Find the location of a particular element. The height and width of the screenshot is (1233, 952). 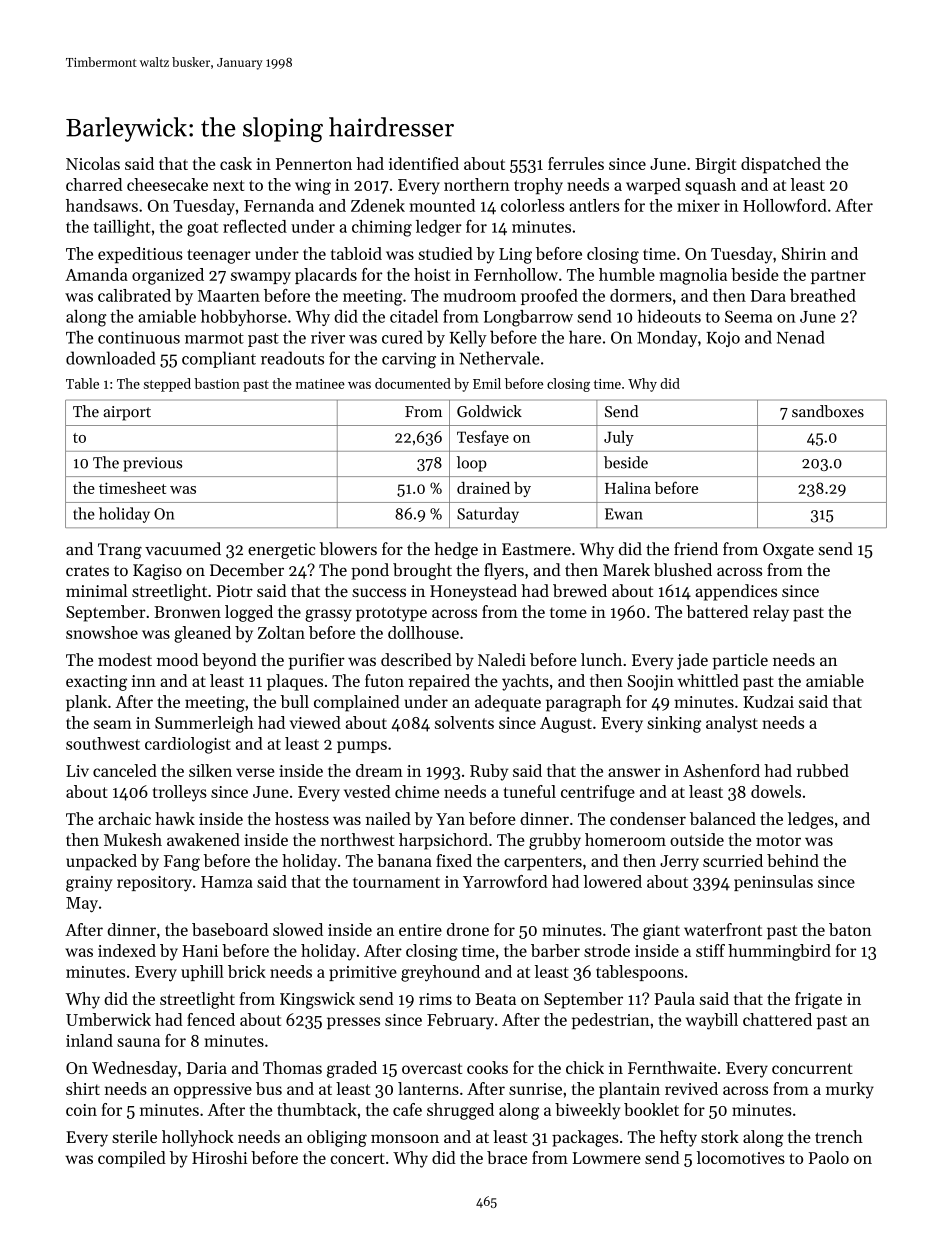

Amanda is located at coordinates (96, 274).
